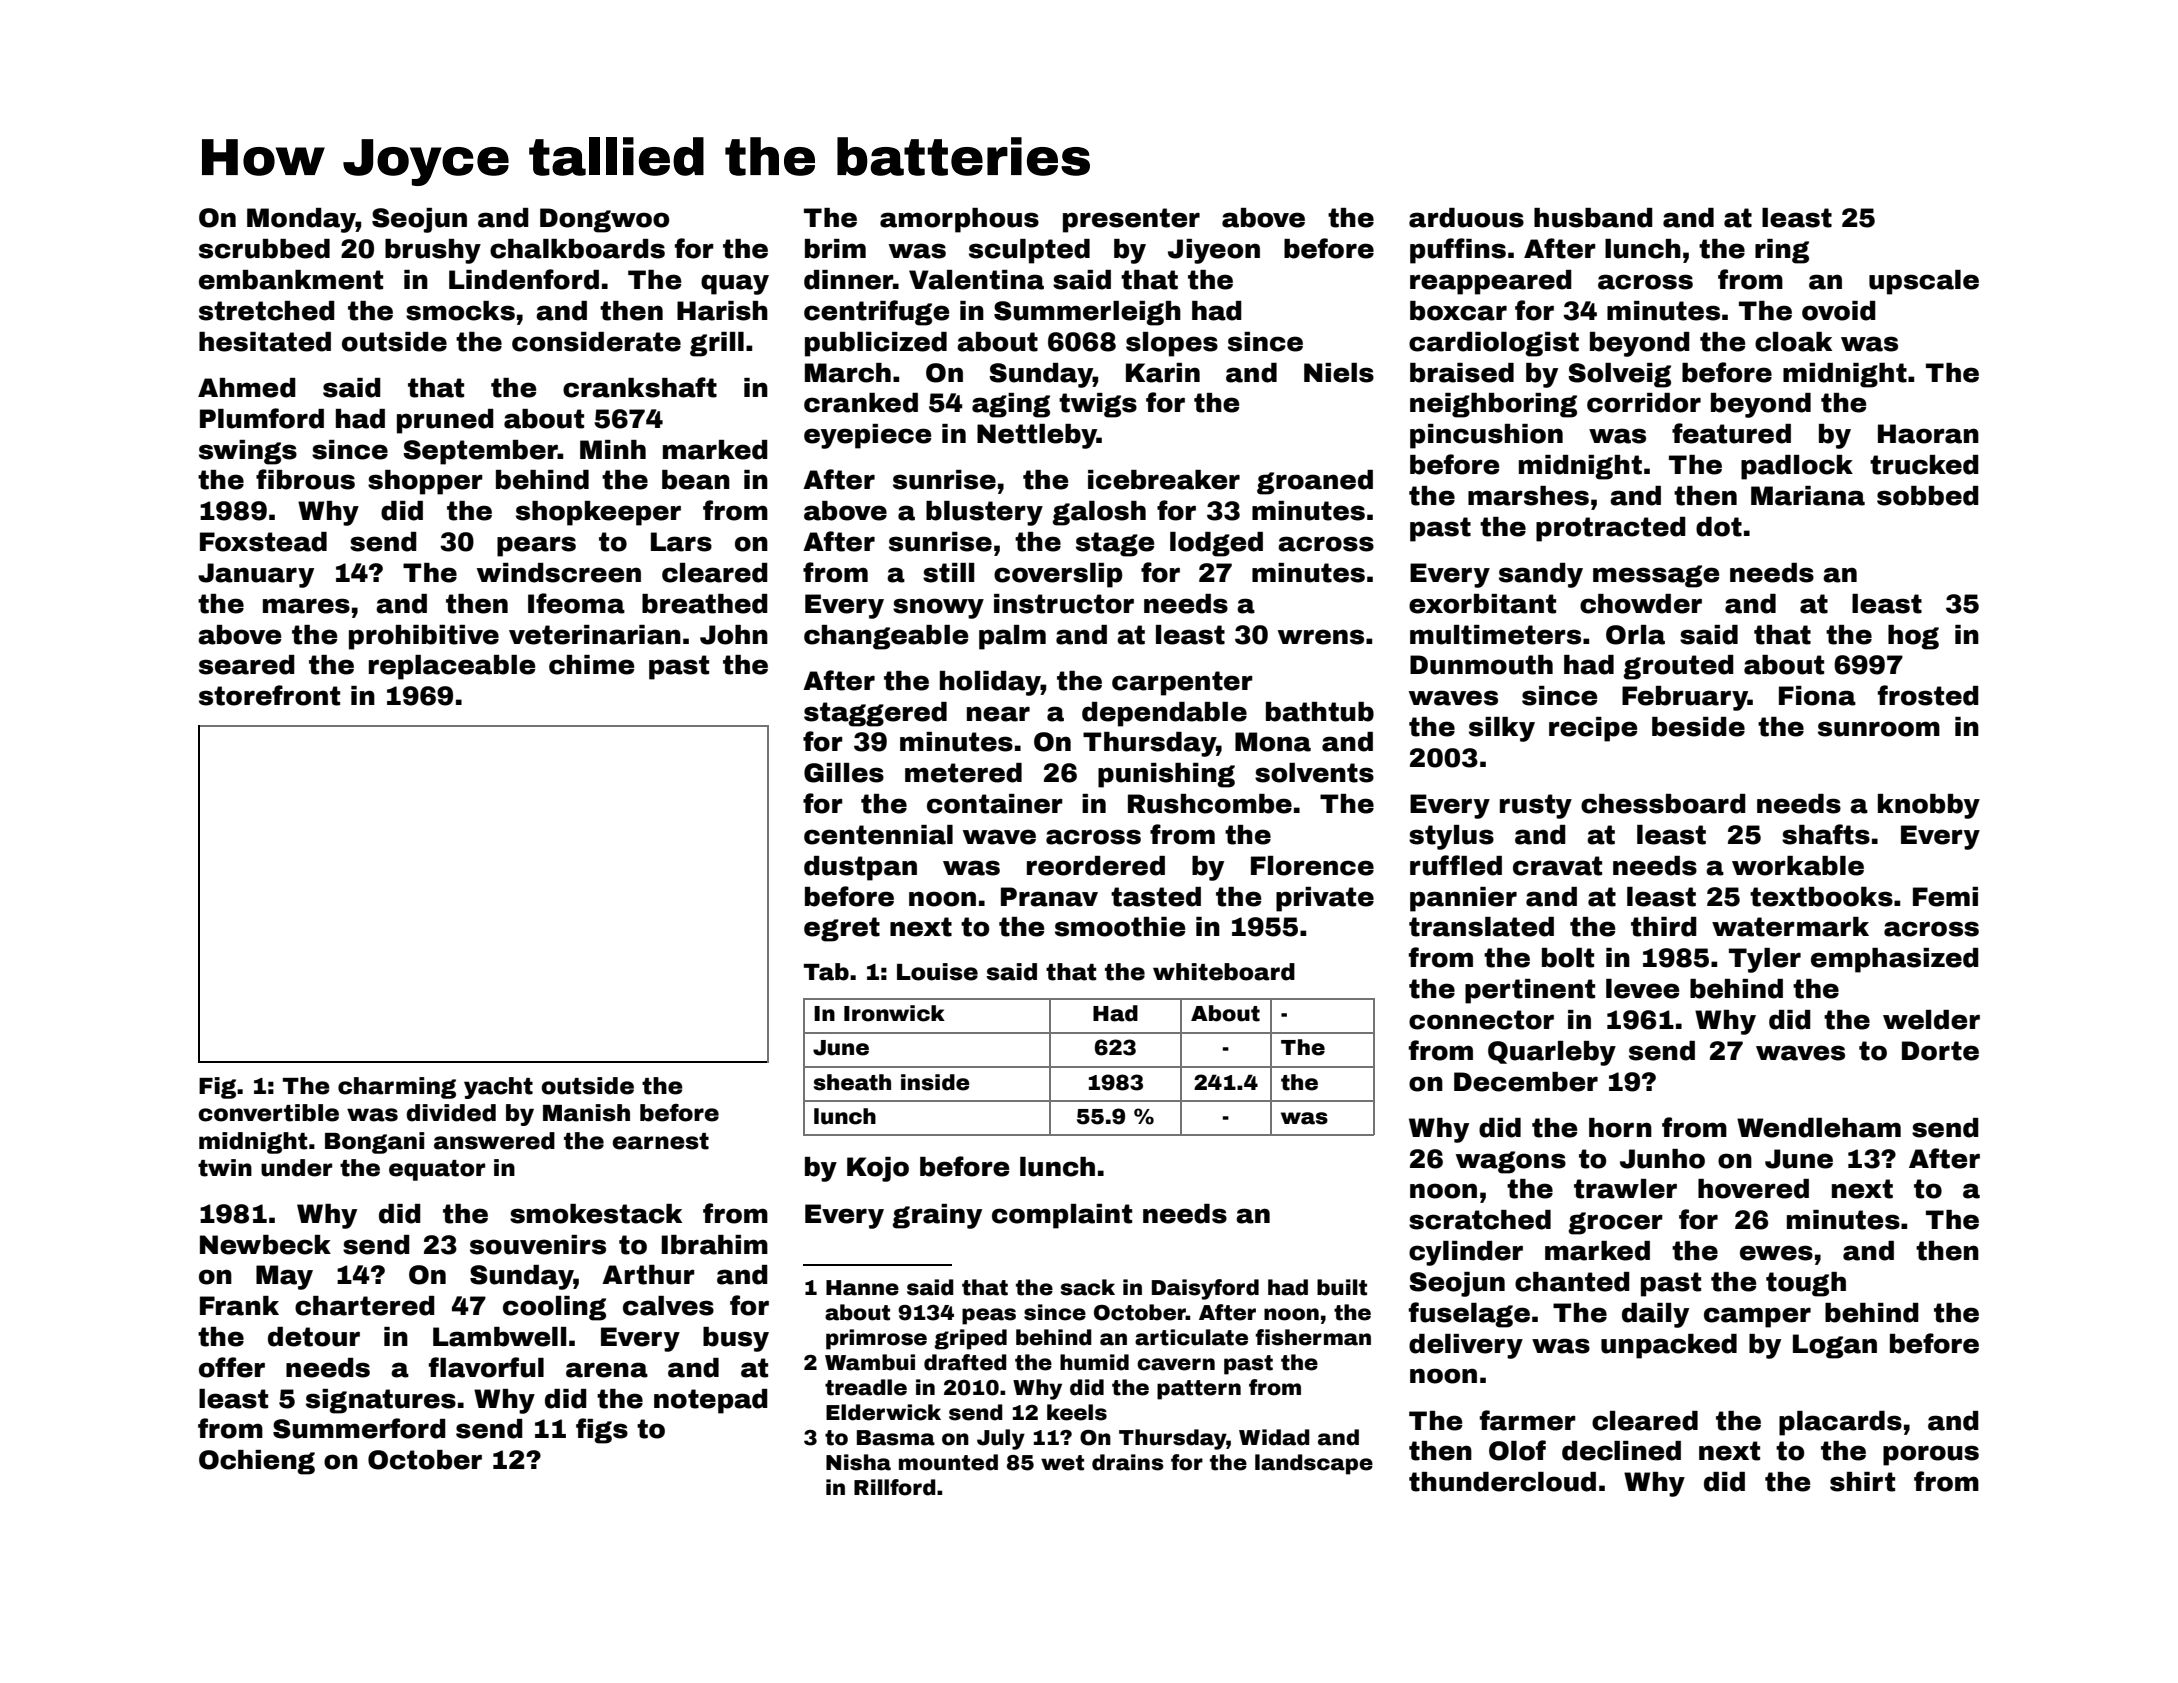 This screenshot has width=2178, height=1683. What do you see at coordinates (883, 1412) in the screenshot?
I see `Elderwick` at bounding box center [883, 1412].
